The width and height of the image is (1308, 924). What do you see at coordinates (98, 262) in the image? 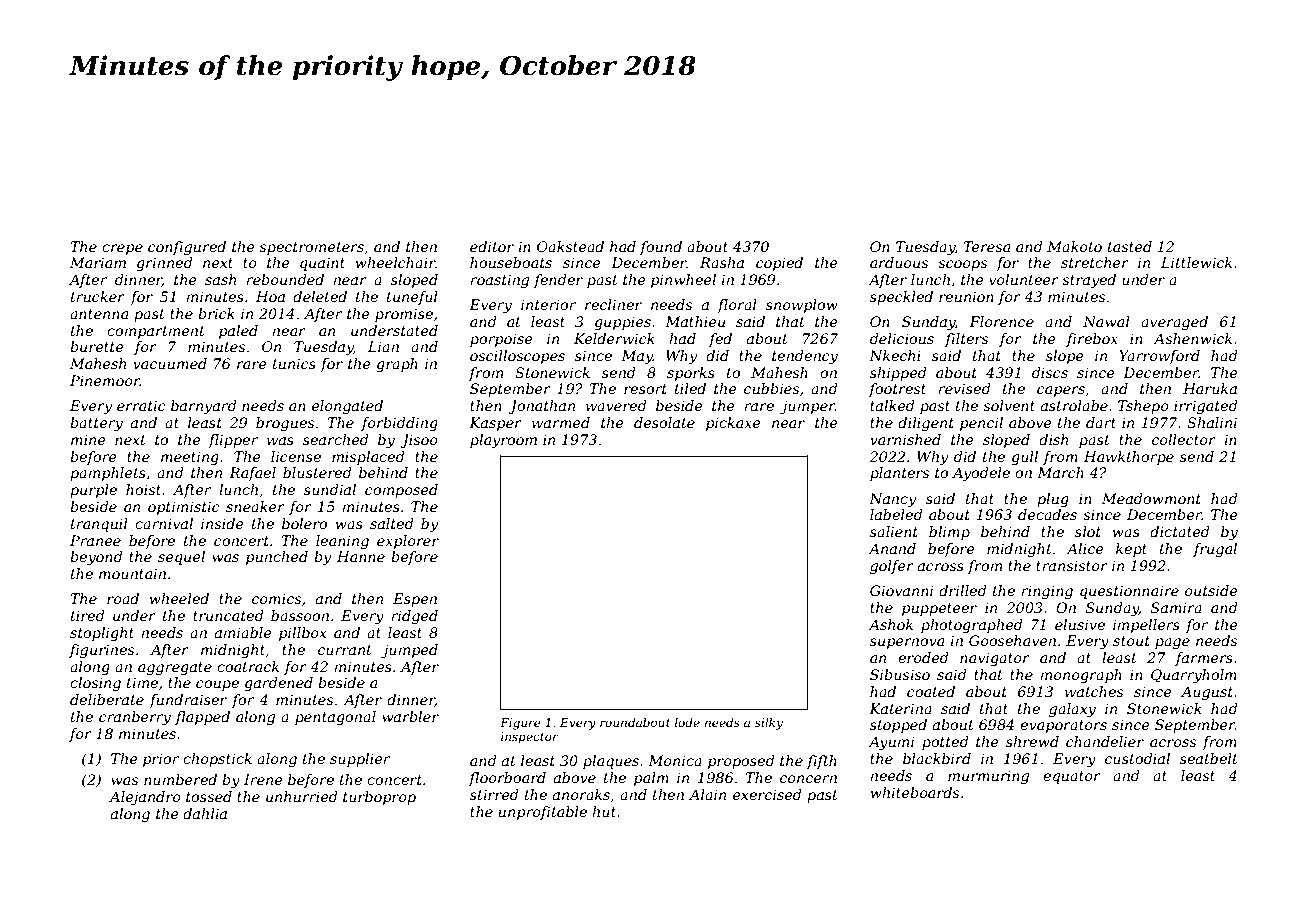
I see `Mariam` at bounding box center [98, 262].
